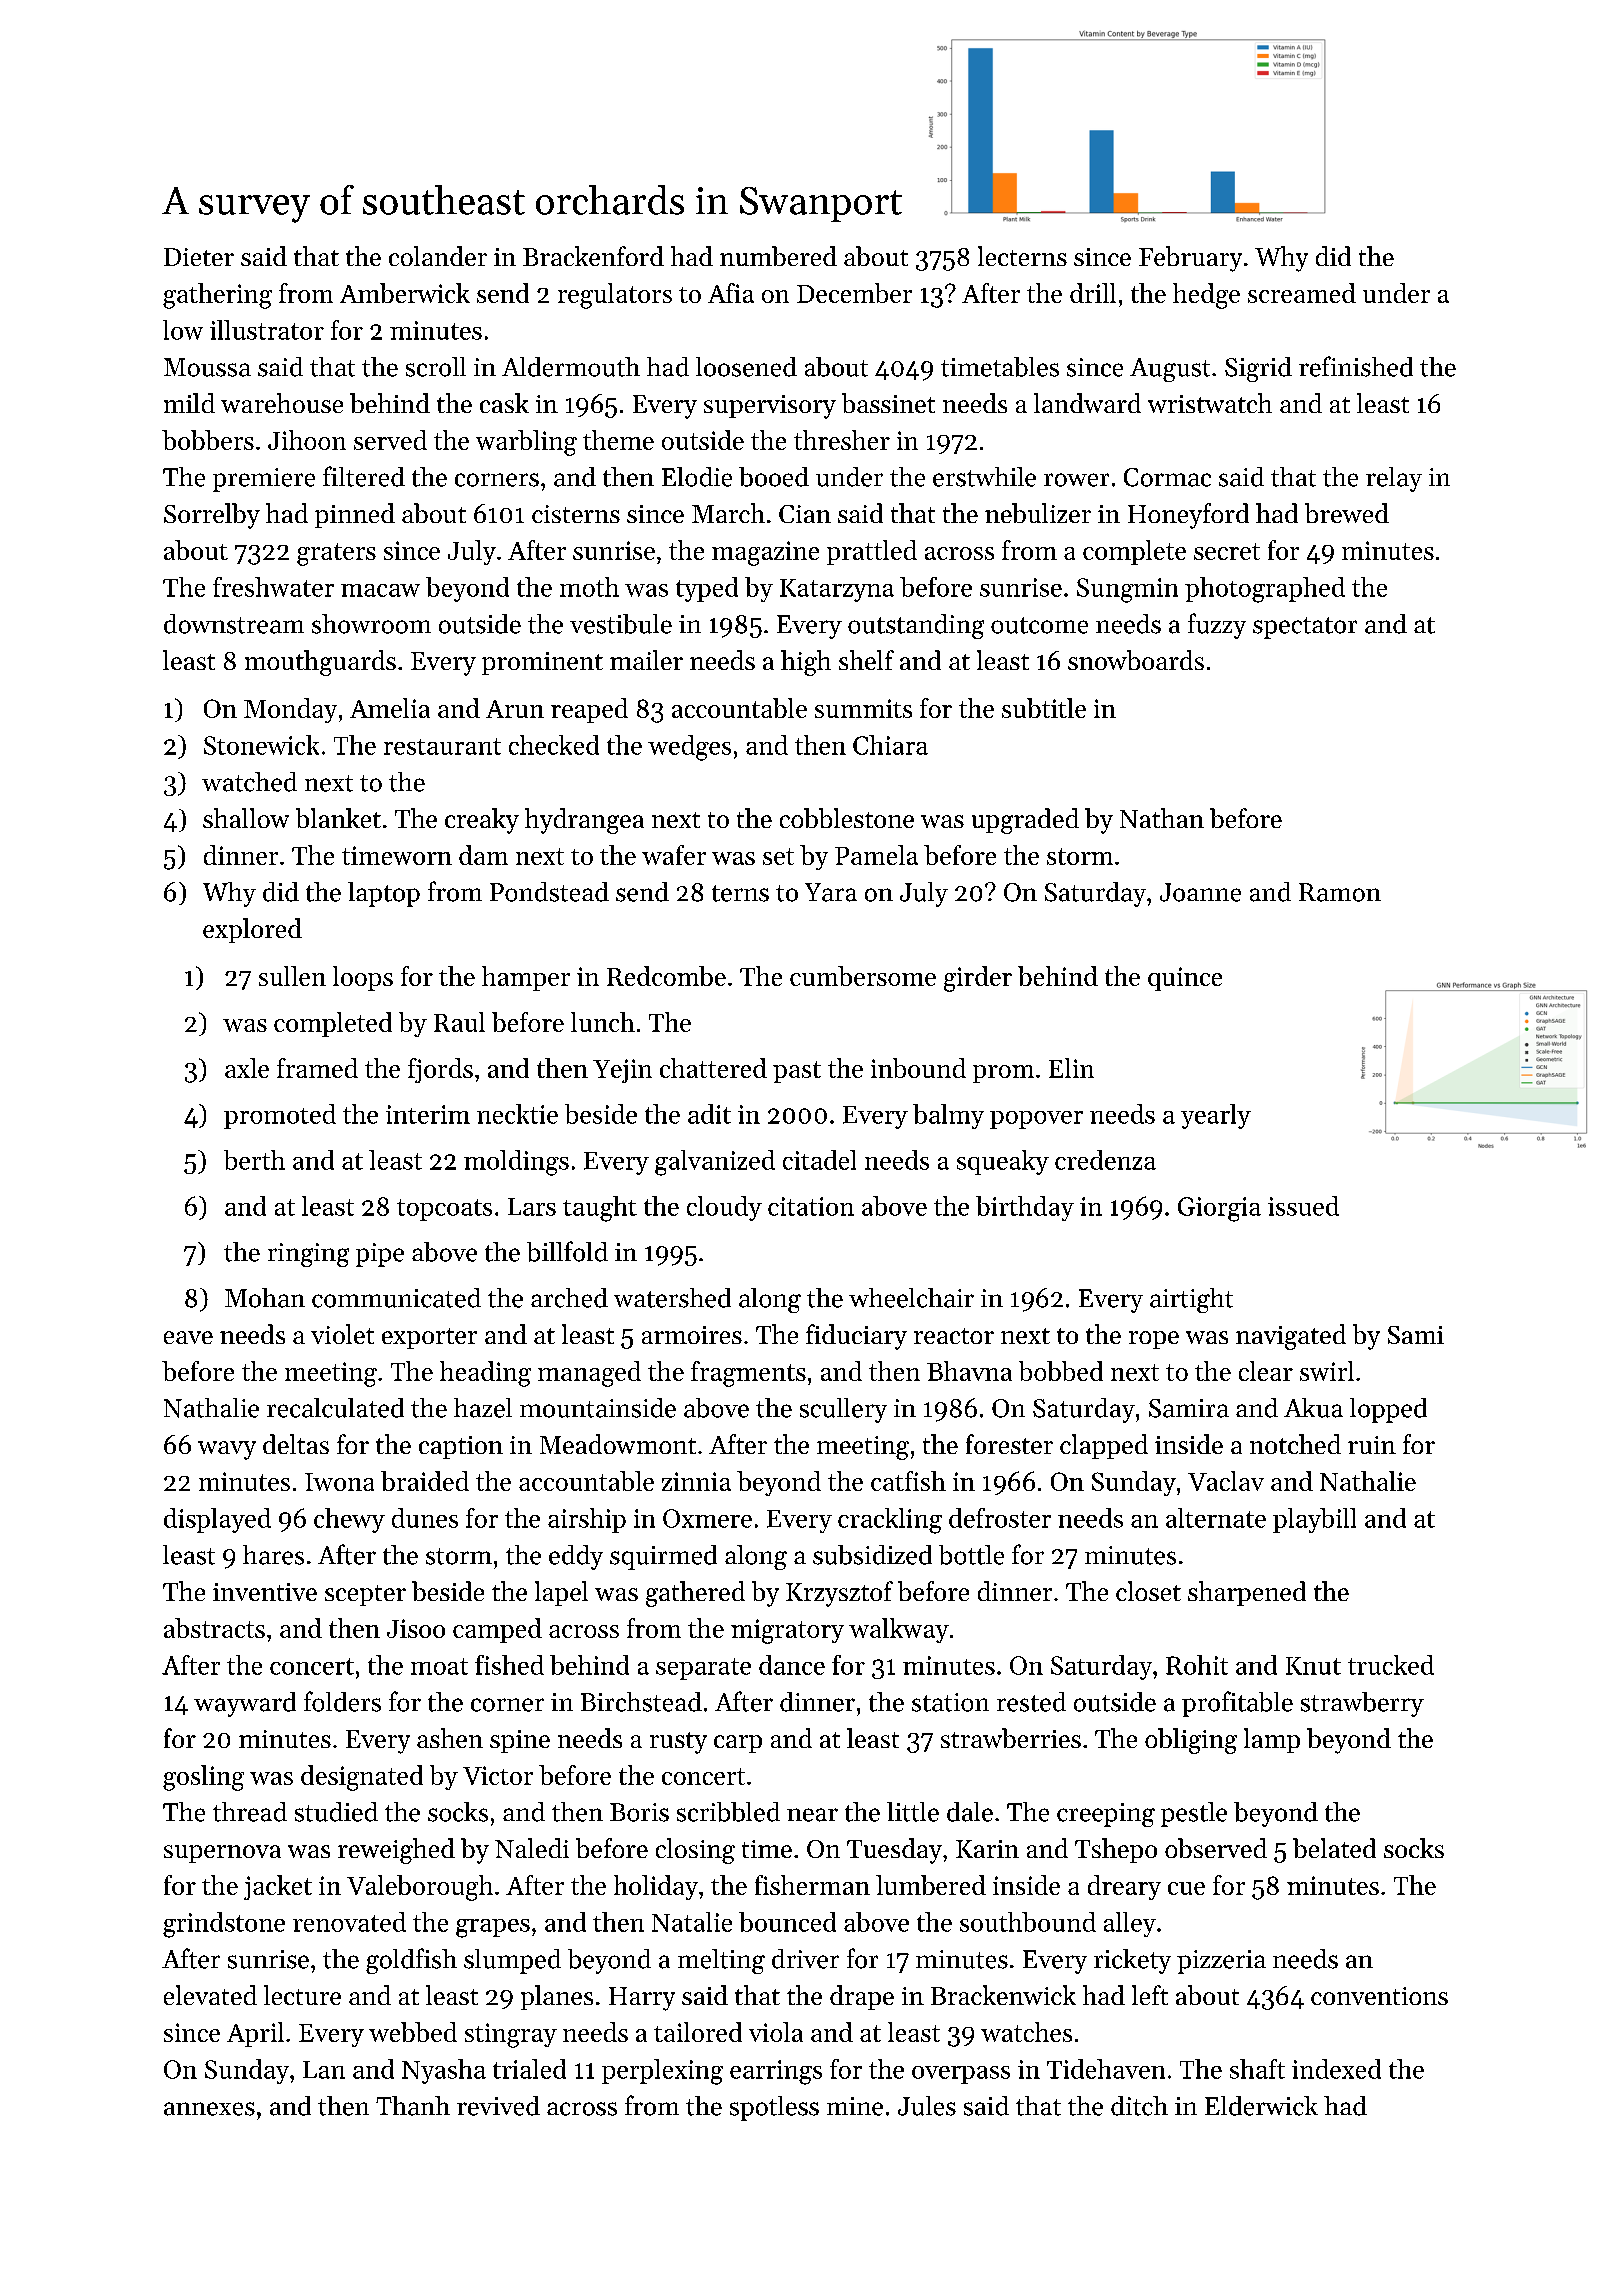 The width and height of the screenshot is (1620, 2292). What do you see at coordinates (413, 2106) in the screenshot?
I see `Thanh` at bounding box center [413, 2106].
